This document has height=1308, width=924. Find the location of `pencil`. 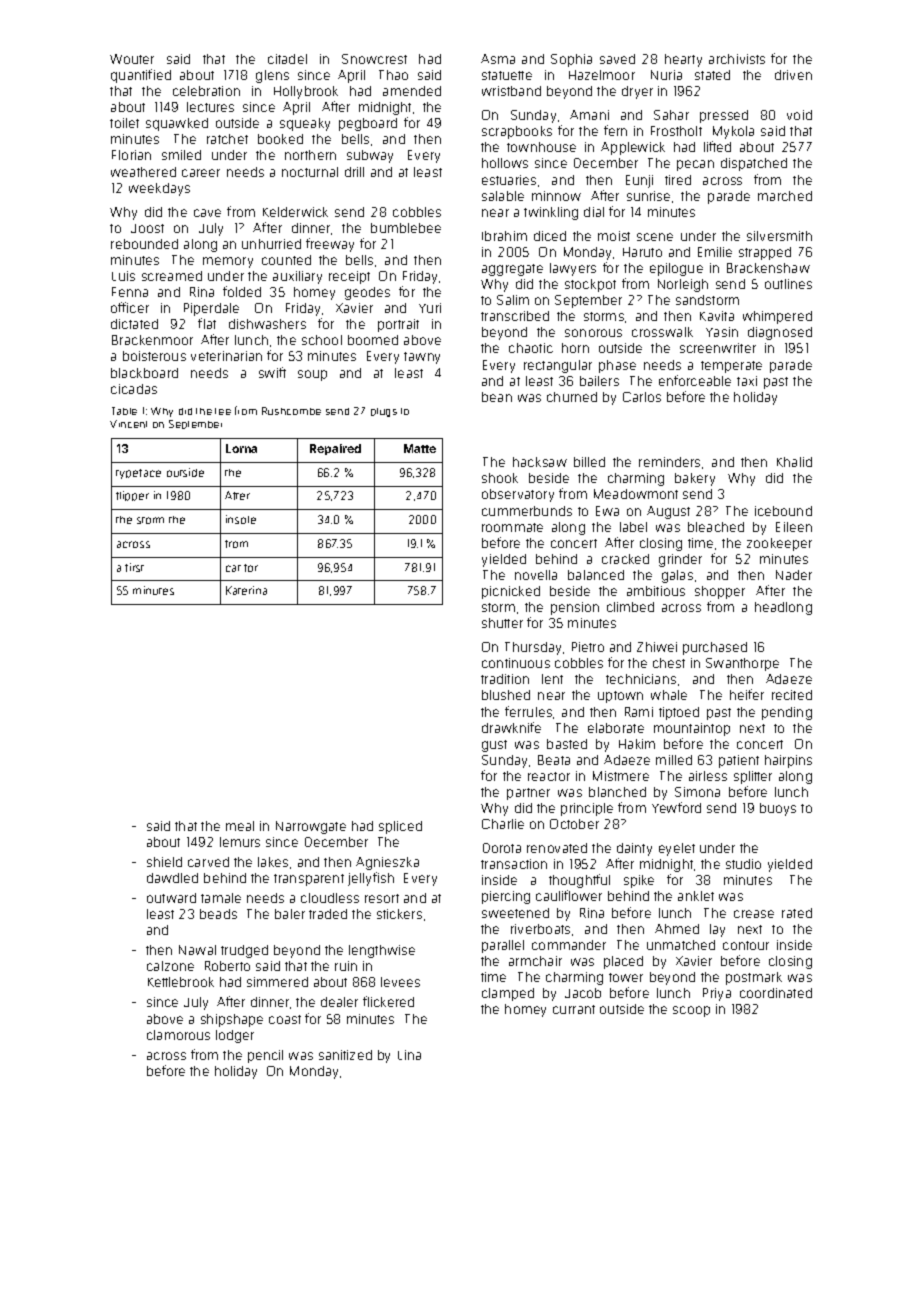

pencil is located at coordinates (265, 1056).
